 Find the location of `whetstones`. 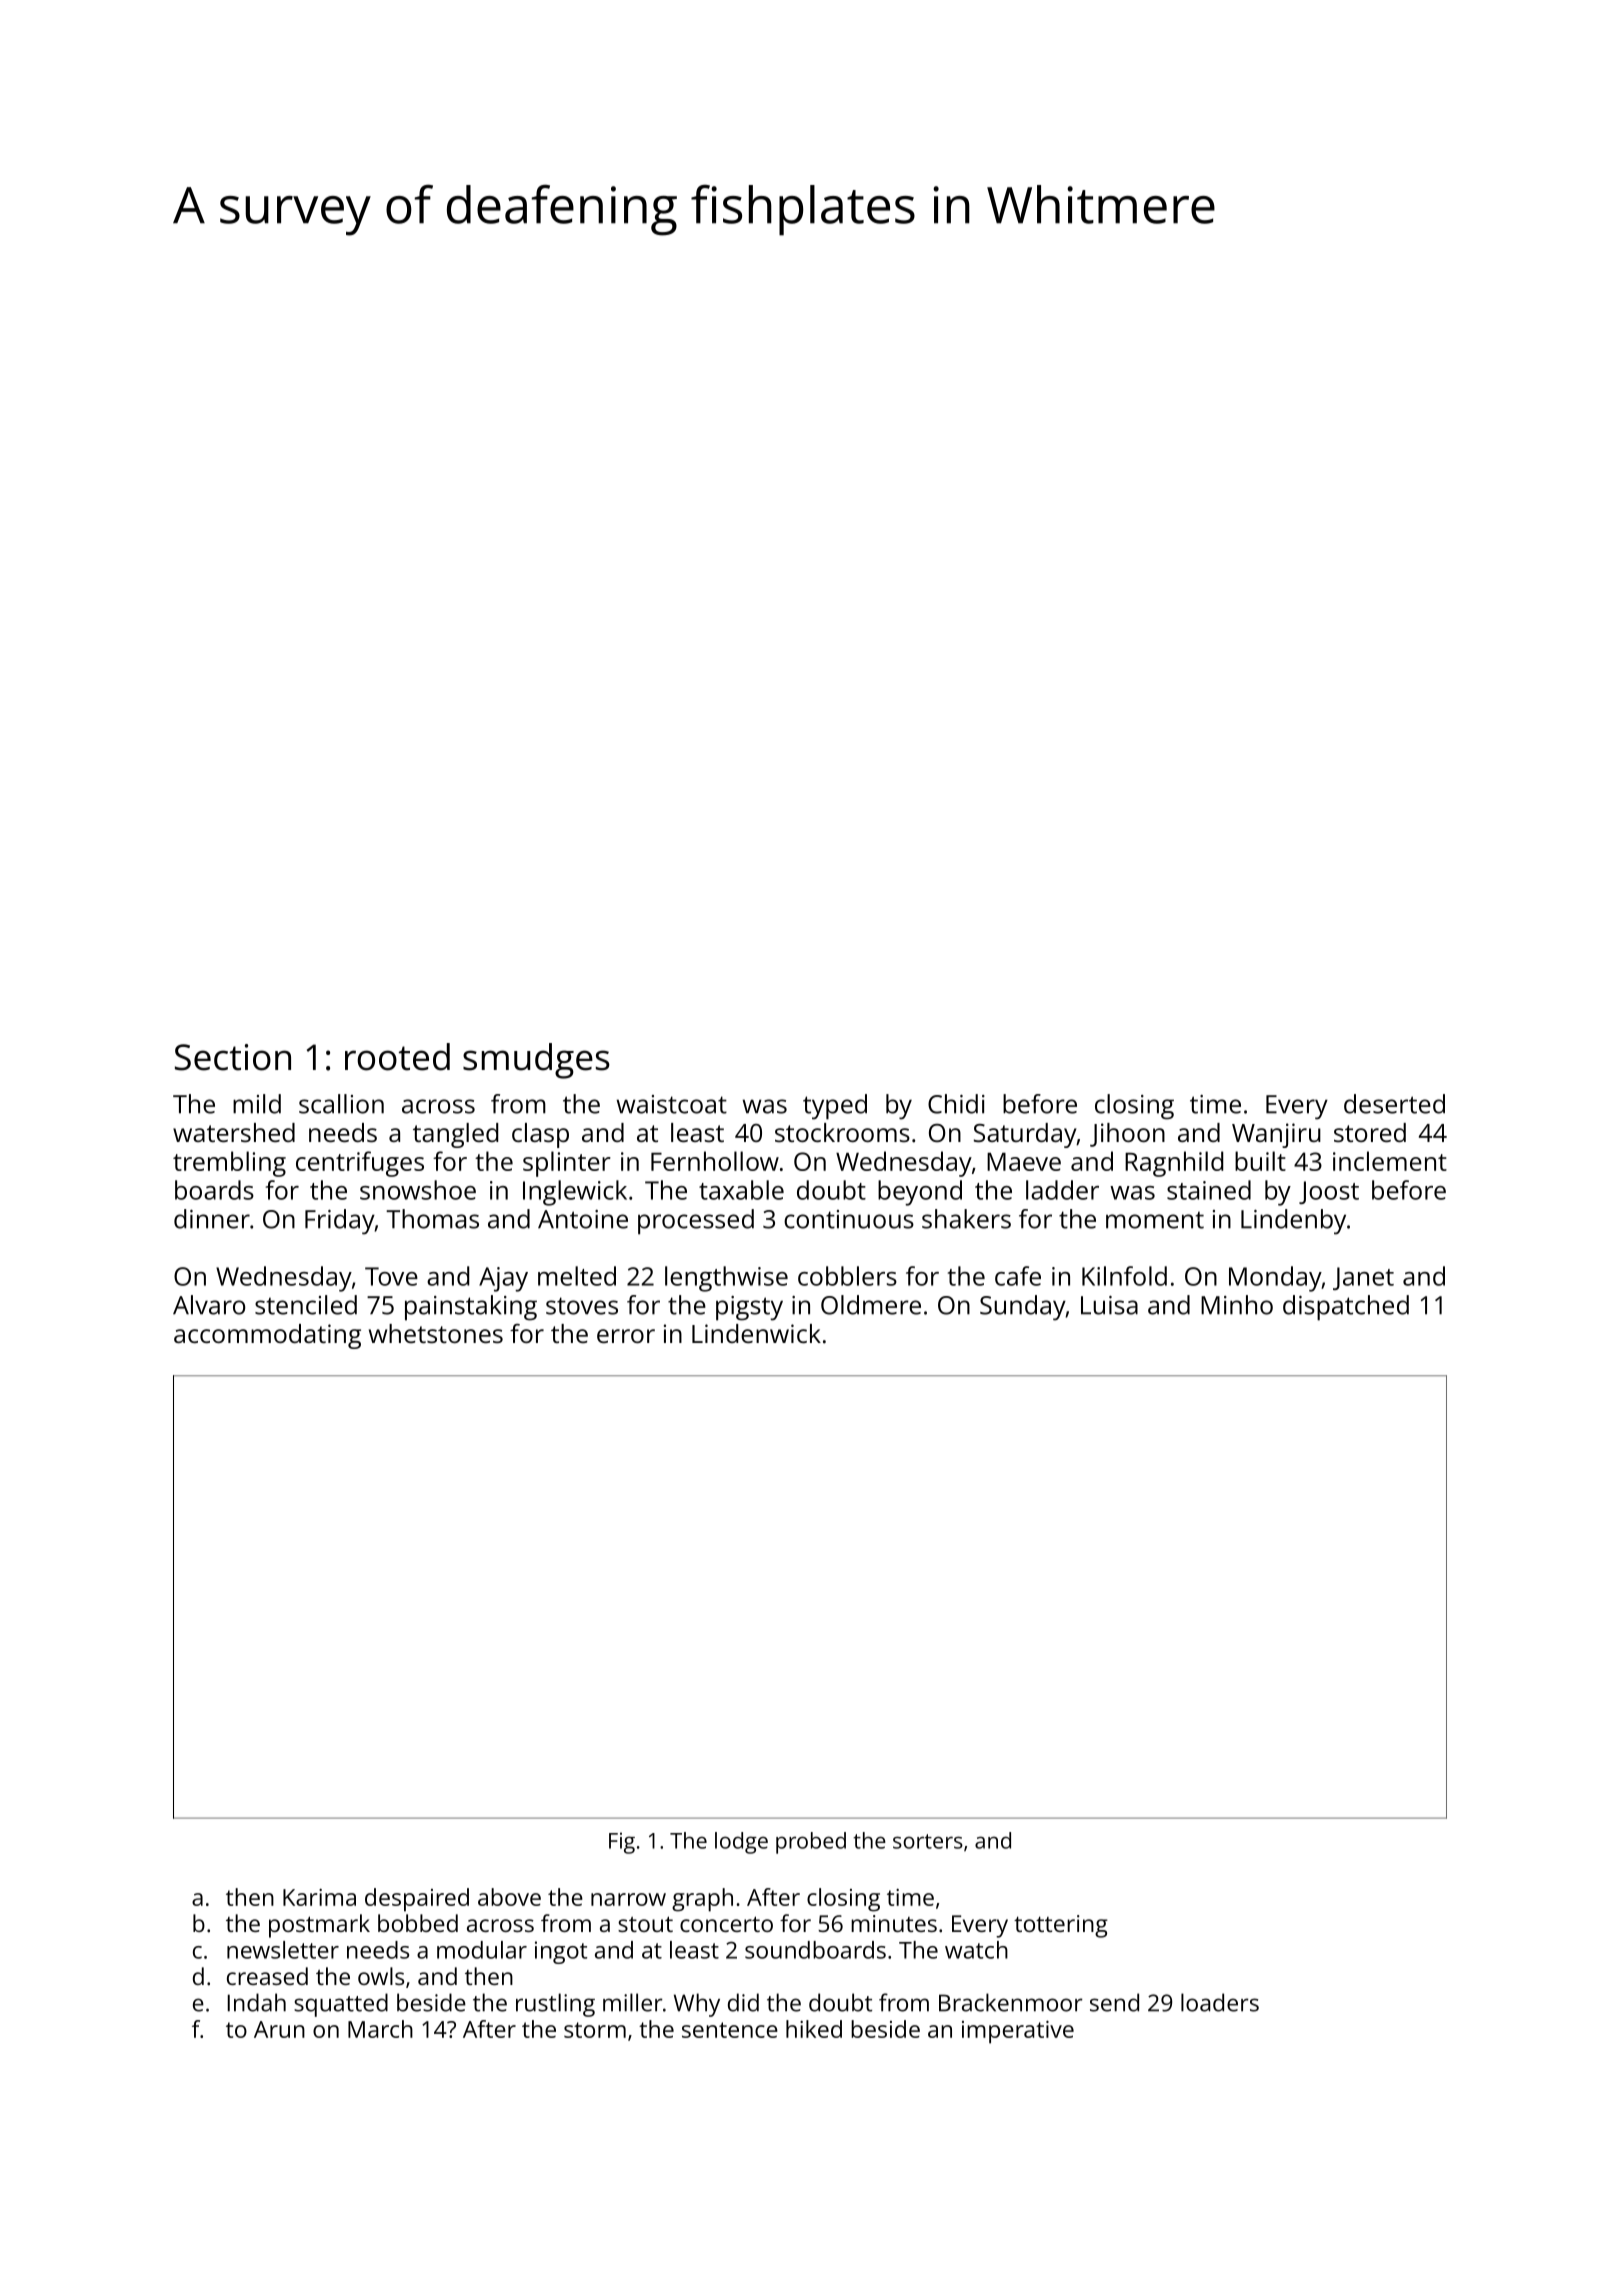

whetstones is located at coordinates (436, 1333).
